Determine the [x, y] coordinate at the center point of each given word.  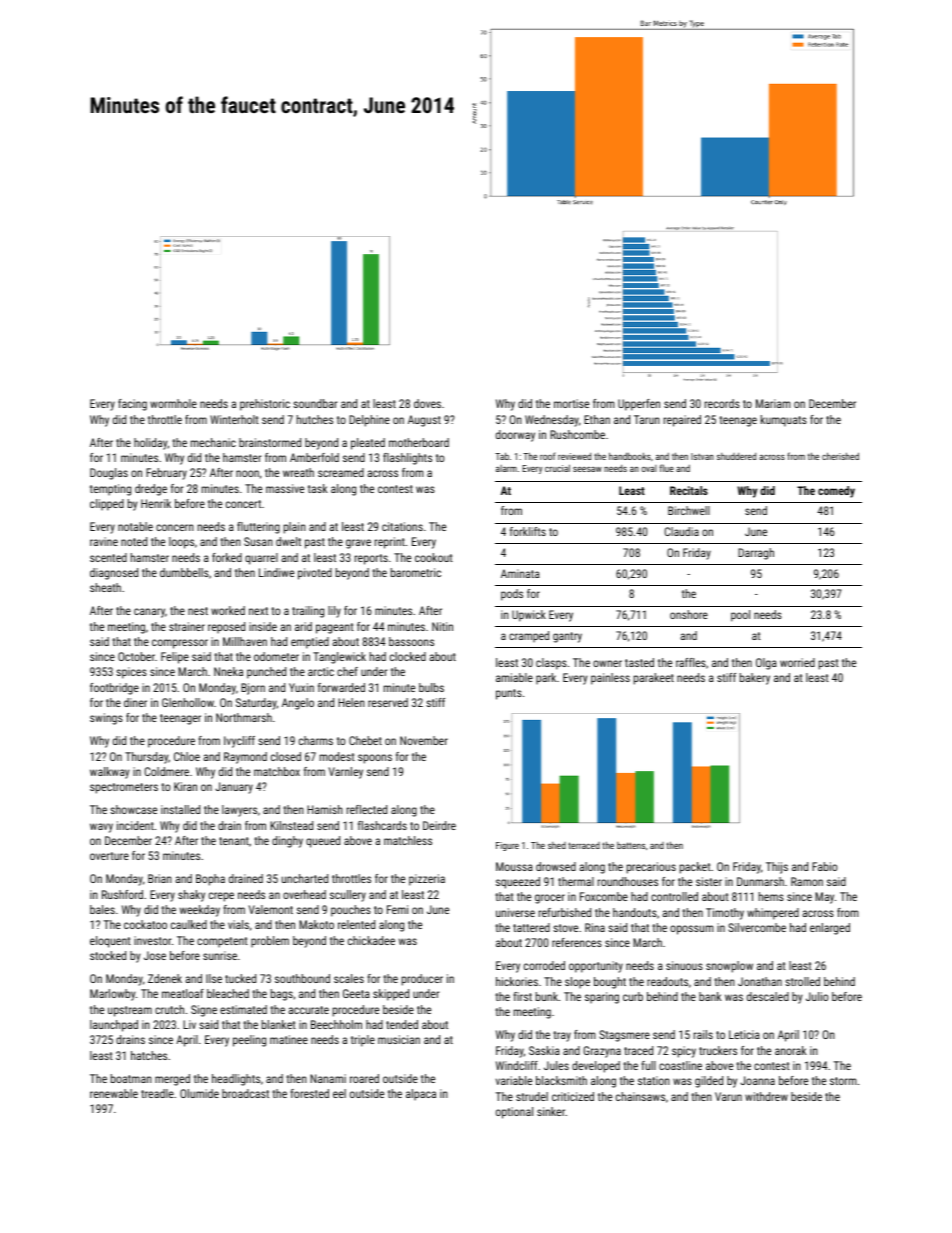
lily [334, 612]
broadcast [245, 1093]
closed [286, 756]
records [722, 403]
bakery [755, 679]
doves [427, 403]
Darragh [756, 554]
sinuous [684, 965]
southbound [302, 978]
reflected [367, 809]
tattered [531, 927]
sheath [105, 587]
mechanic [213, 442]
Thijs [777, 868]
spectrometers [124, 788]
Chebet [365, 740]
